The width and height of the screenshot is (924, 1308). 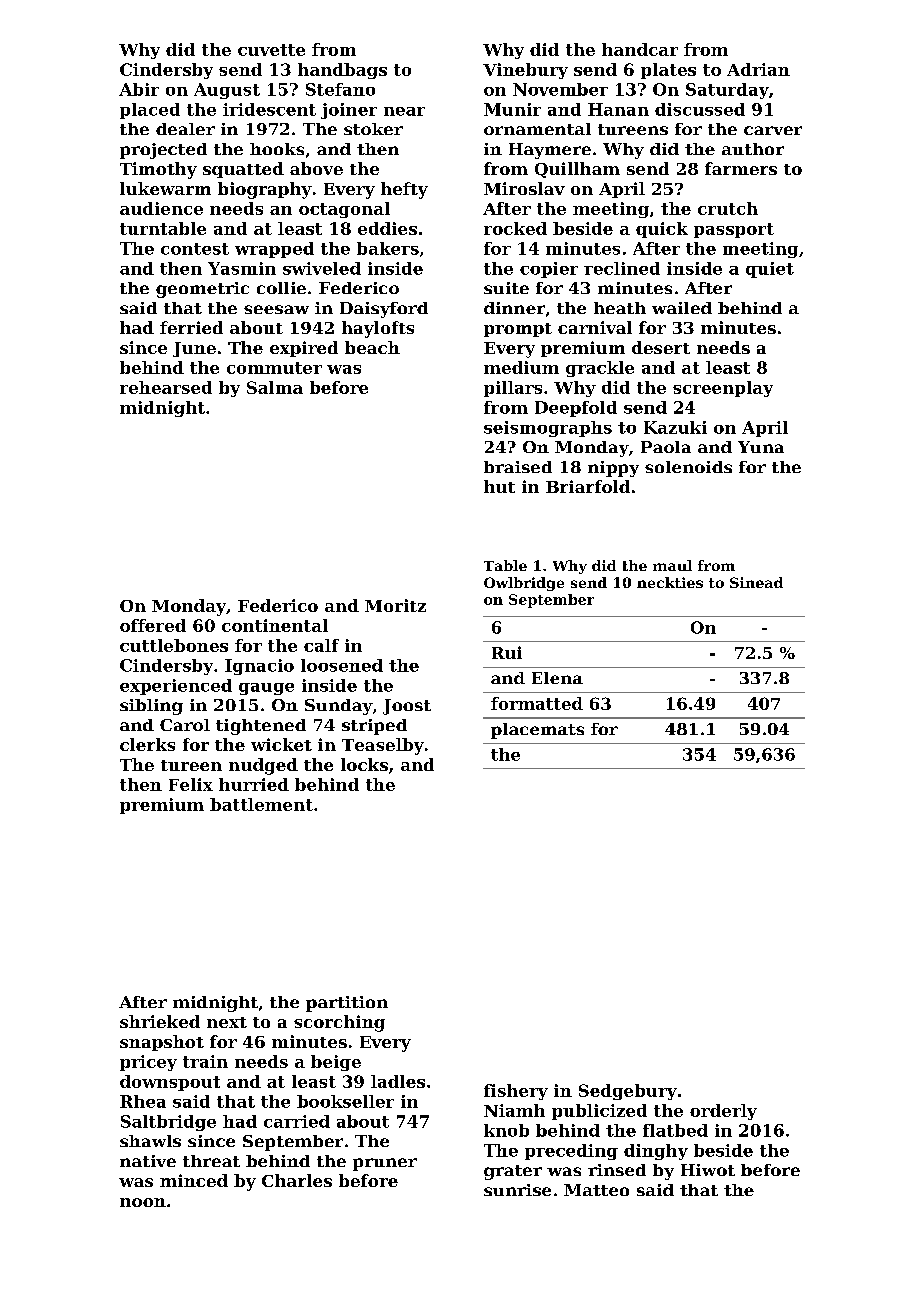 What do you see at coordinates (517, 1190) in the screenshot?
I see `sunrise` at bounding box center [517, 1190].
